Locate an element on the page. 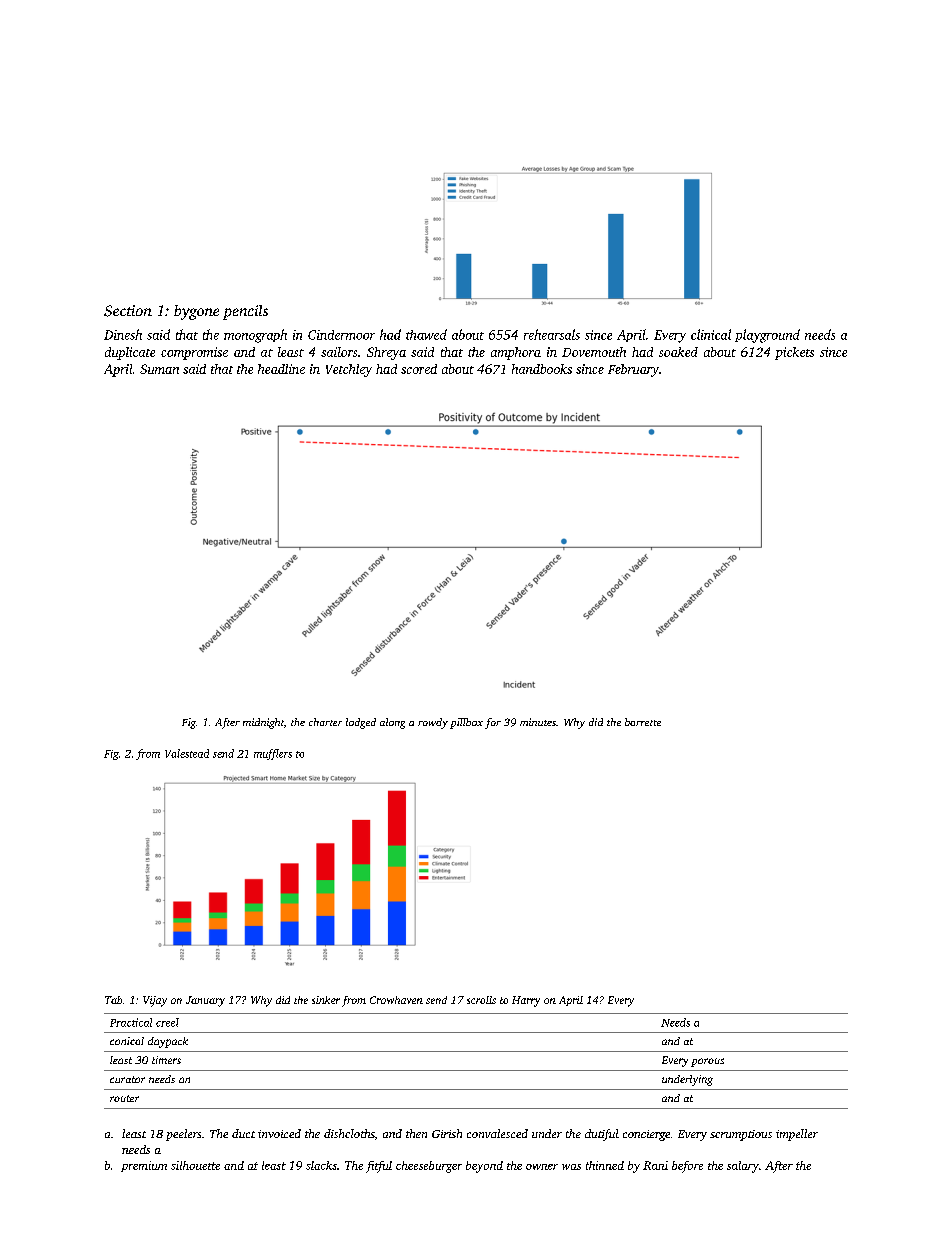  midnight is located at coordinates (263, 723).
